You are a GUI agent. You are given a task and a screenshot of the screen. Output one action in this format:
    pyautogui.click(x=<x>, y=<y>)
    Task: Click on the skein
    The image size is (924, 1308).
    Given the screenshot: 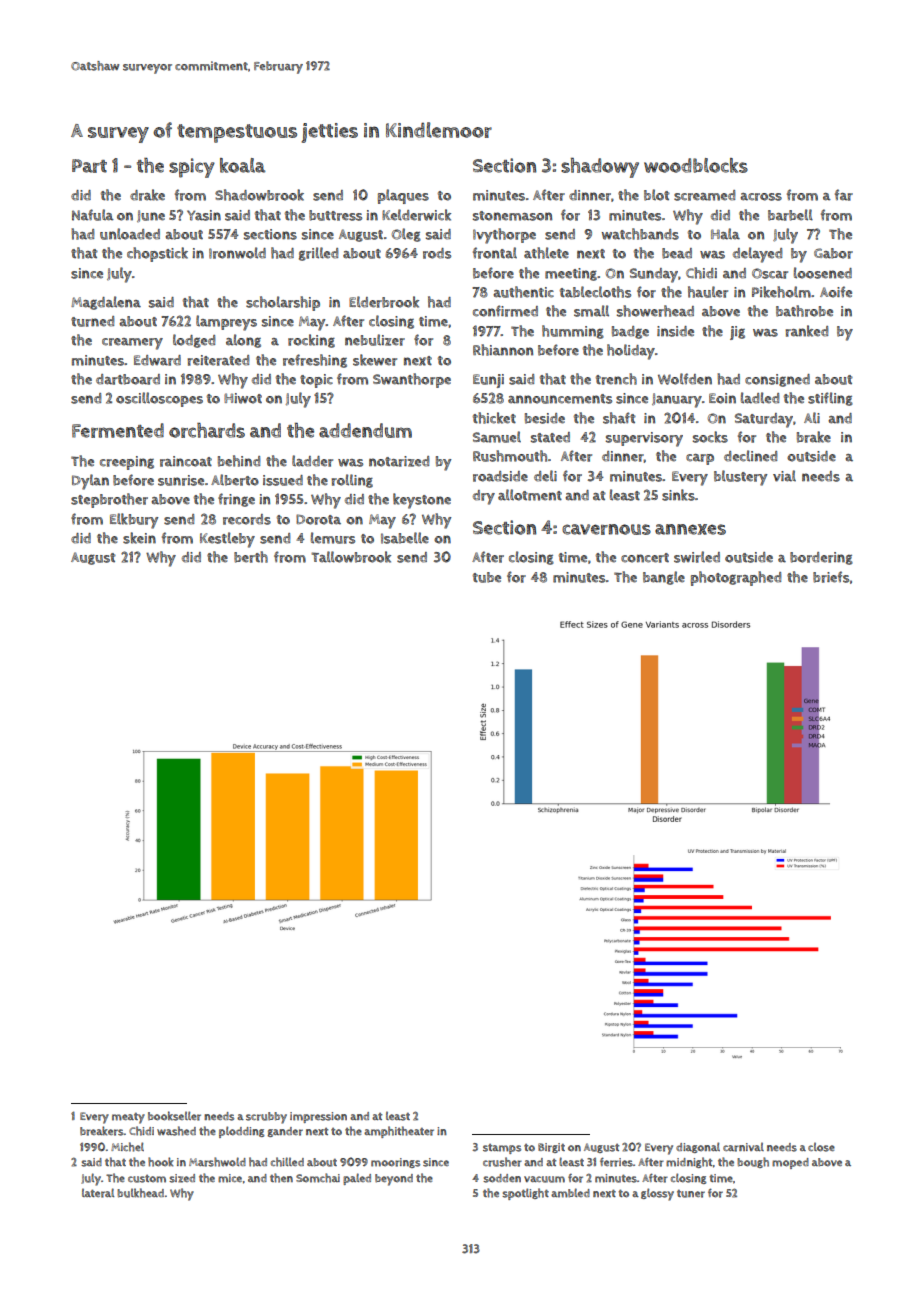 What is the action you would take?
    pyautogui.click(x=139, y=538)
